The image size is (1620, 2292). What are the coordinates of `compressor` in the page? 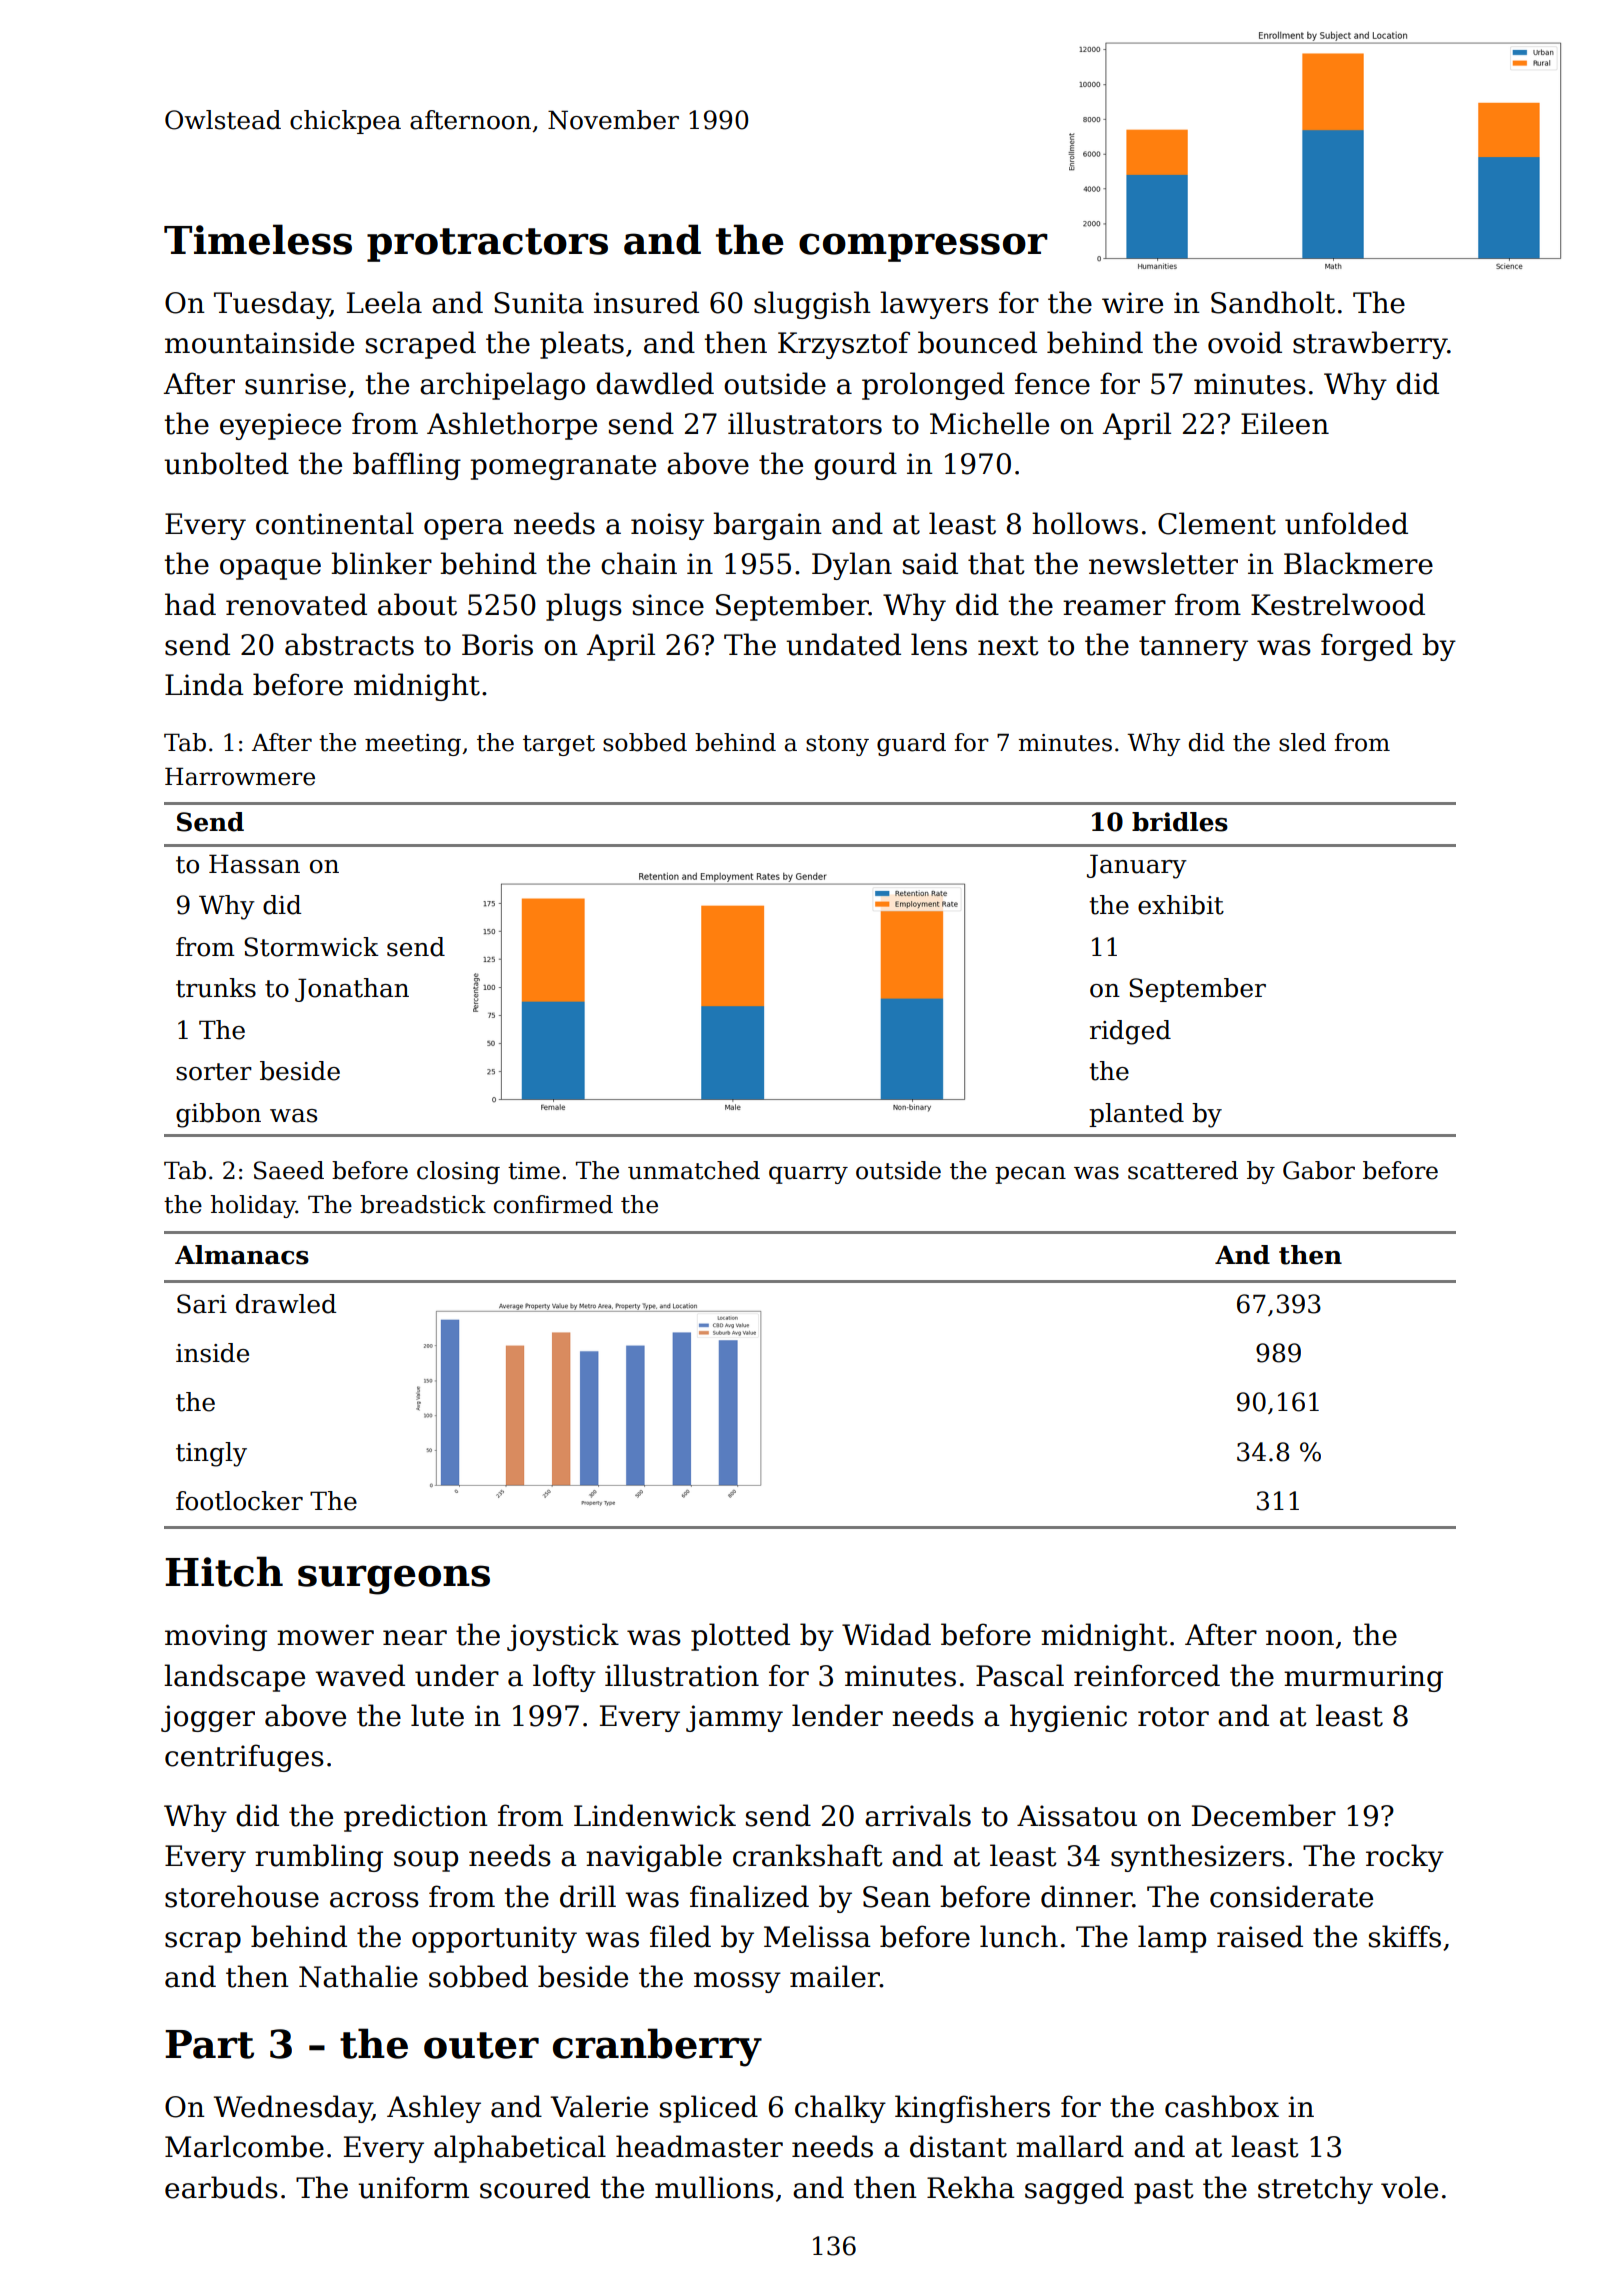 It's located at (923, 247).
